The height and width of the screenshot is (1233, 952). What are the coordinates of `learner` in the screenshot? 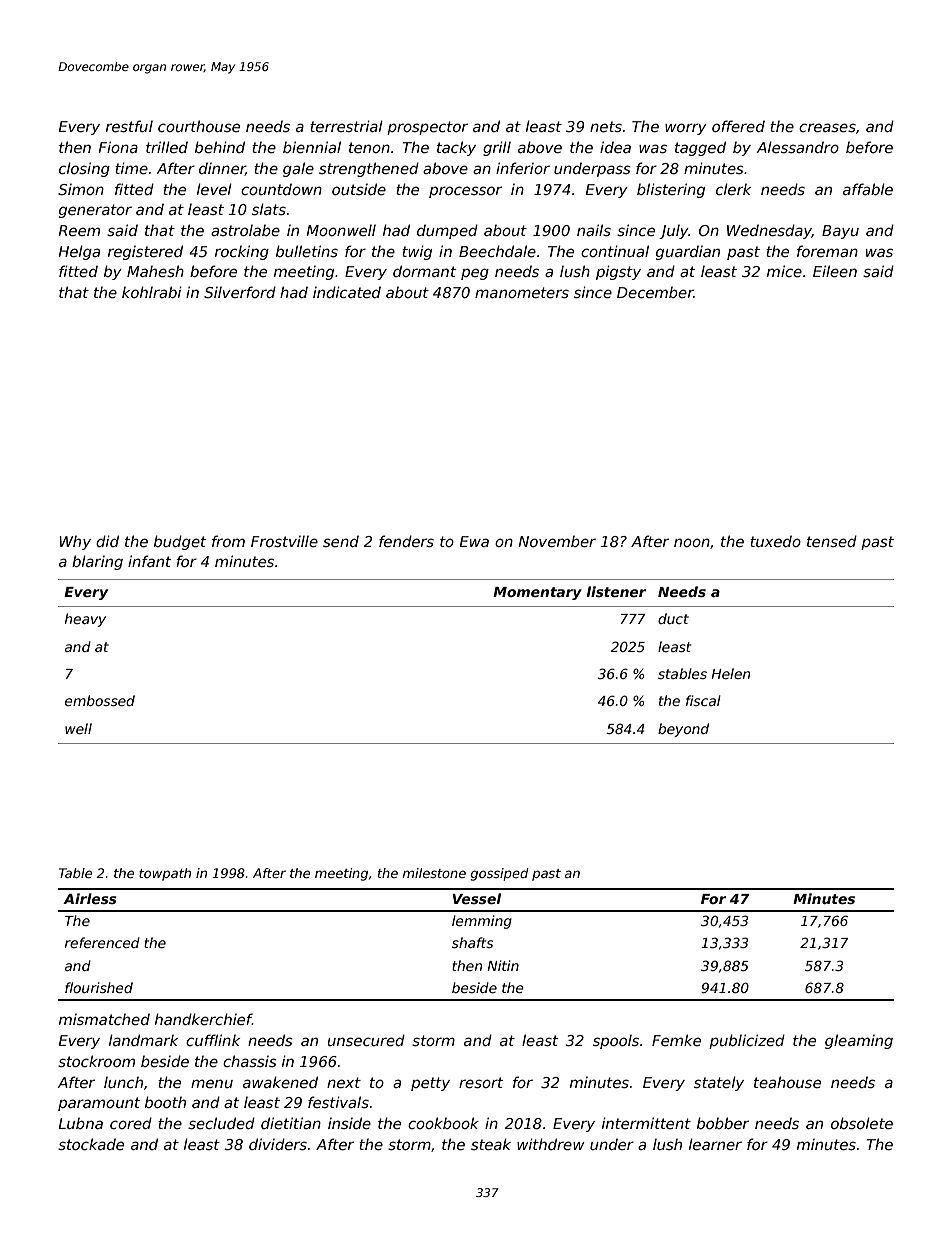 It's located at (715, 1144).
